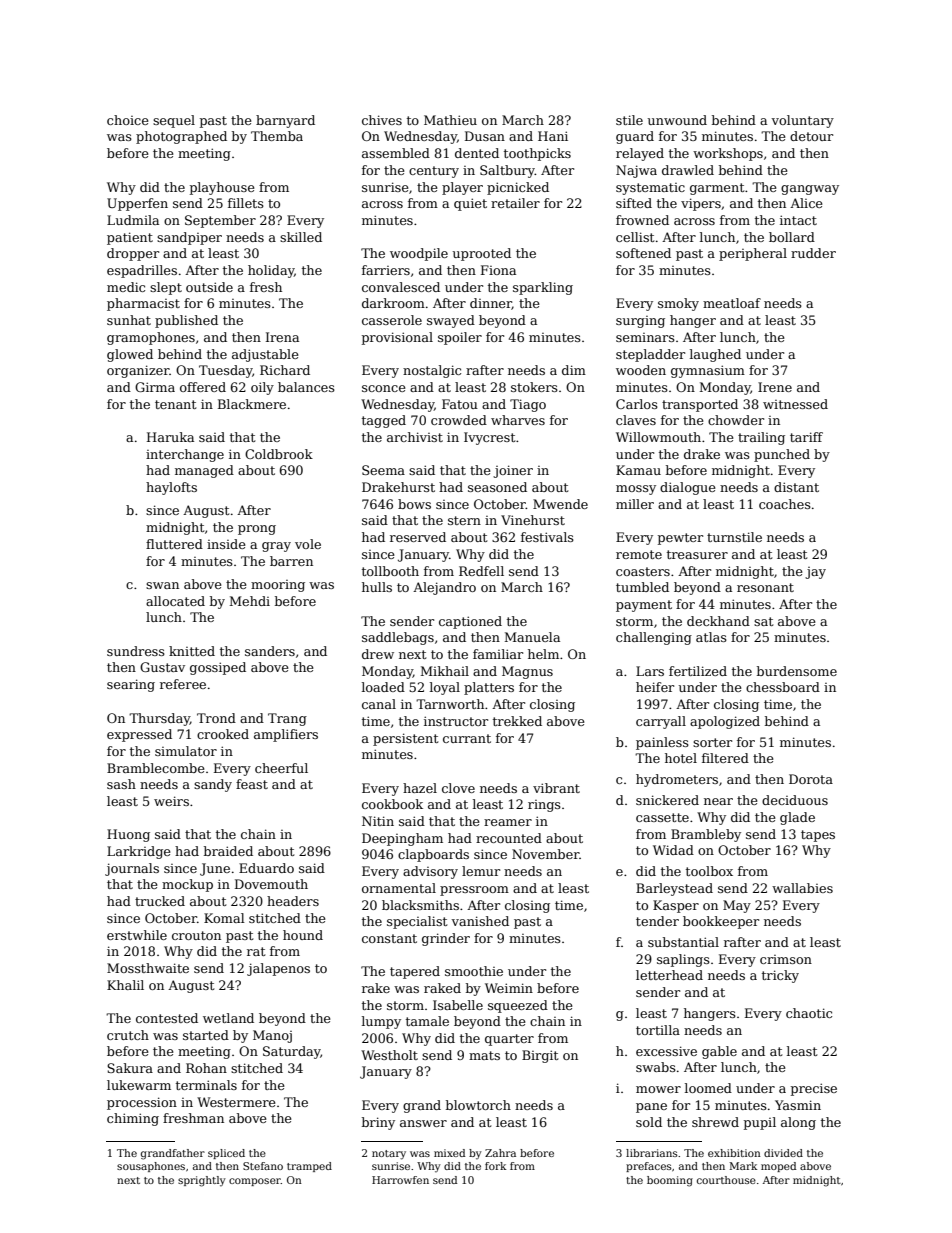 The height and width of the screenshot is (1233, 952). Describe the element at coordinates (782, 455) in the screenshot. I see `punched` at that location.
